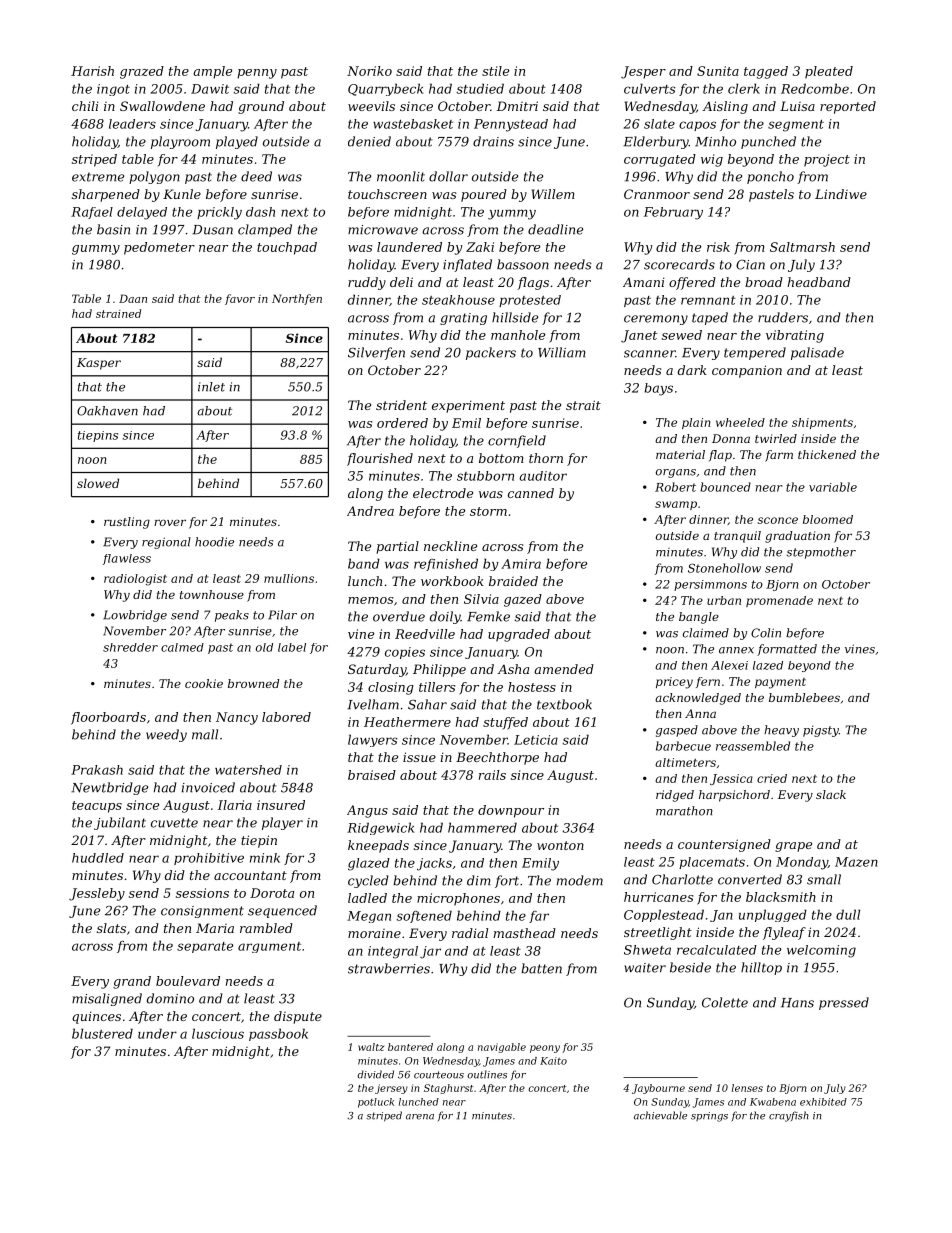  What do you see at coordinates (445, 617) in the page?
I see `doily` at bounding box center [445, 617].
